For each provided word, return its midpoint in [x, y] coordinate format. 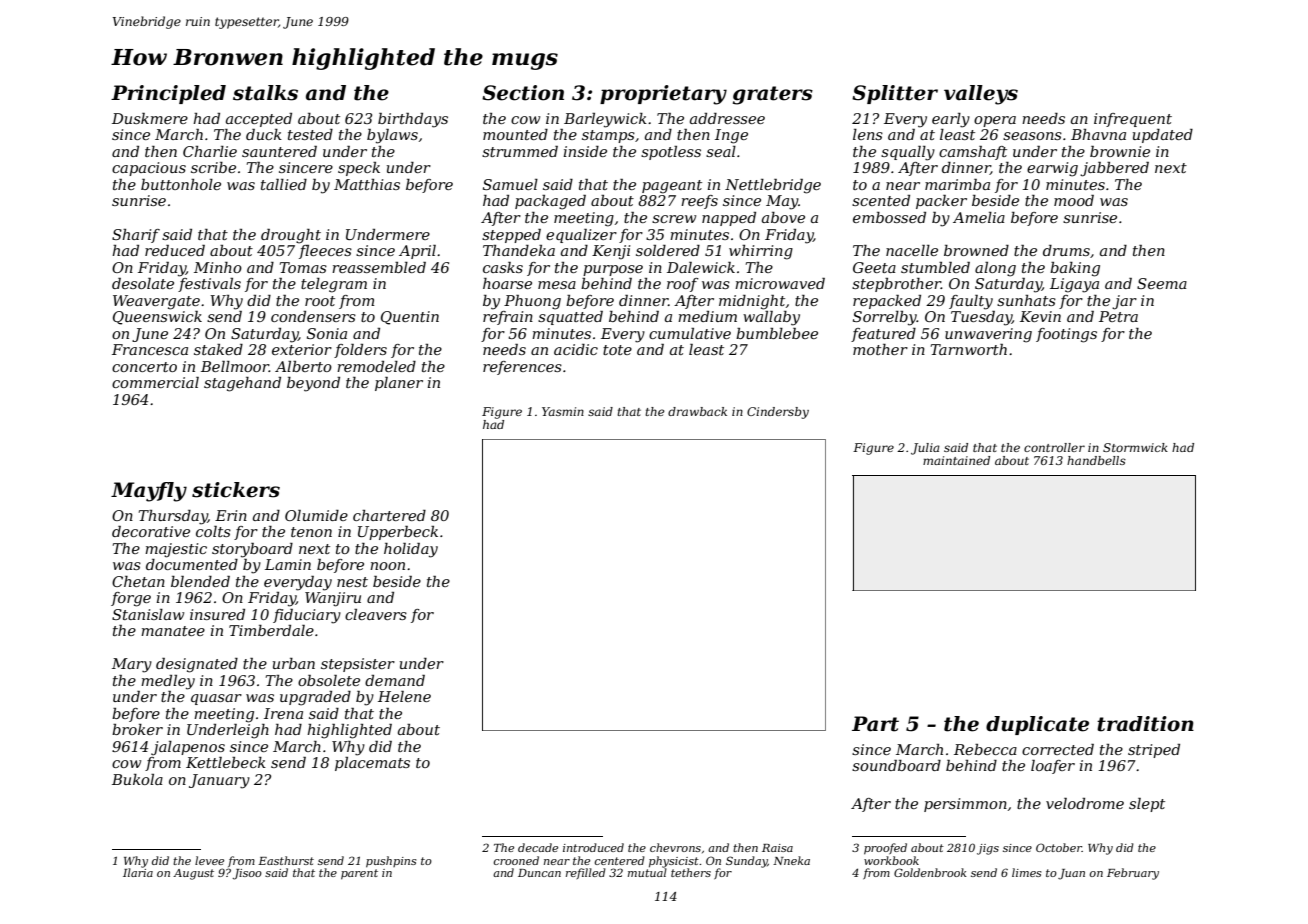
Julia [925, 449]
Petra [1118, 316]
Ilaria [138, 872]
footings [1066, 335]
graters [773, 95]
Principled [168, 94]
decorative [151, 531]
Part [875, 724]
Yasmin [563, 411]
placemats [372, 764]
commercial [155, 382]
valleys [981, 95]
